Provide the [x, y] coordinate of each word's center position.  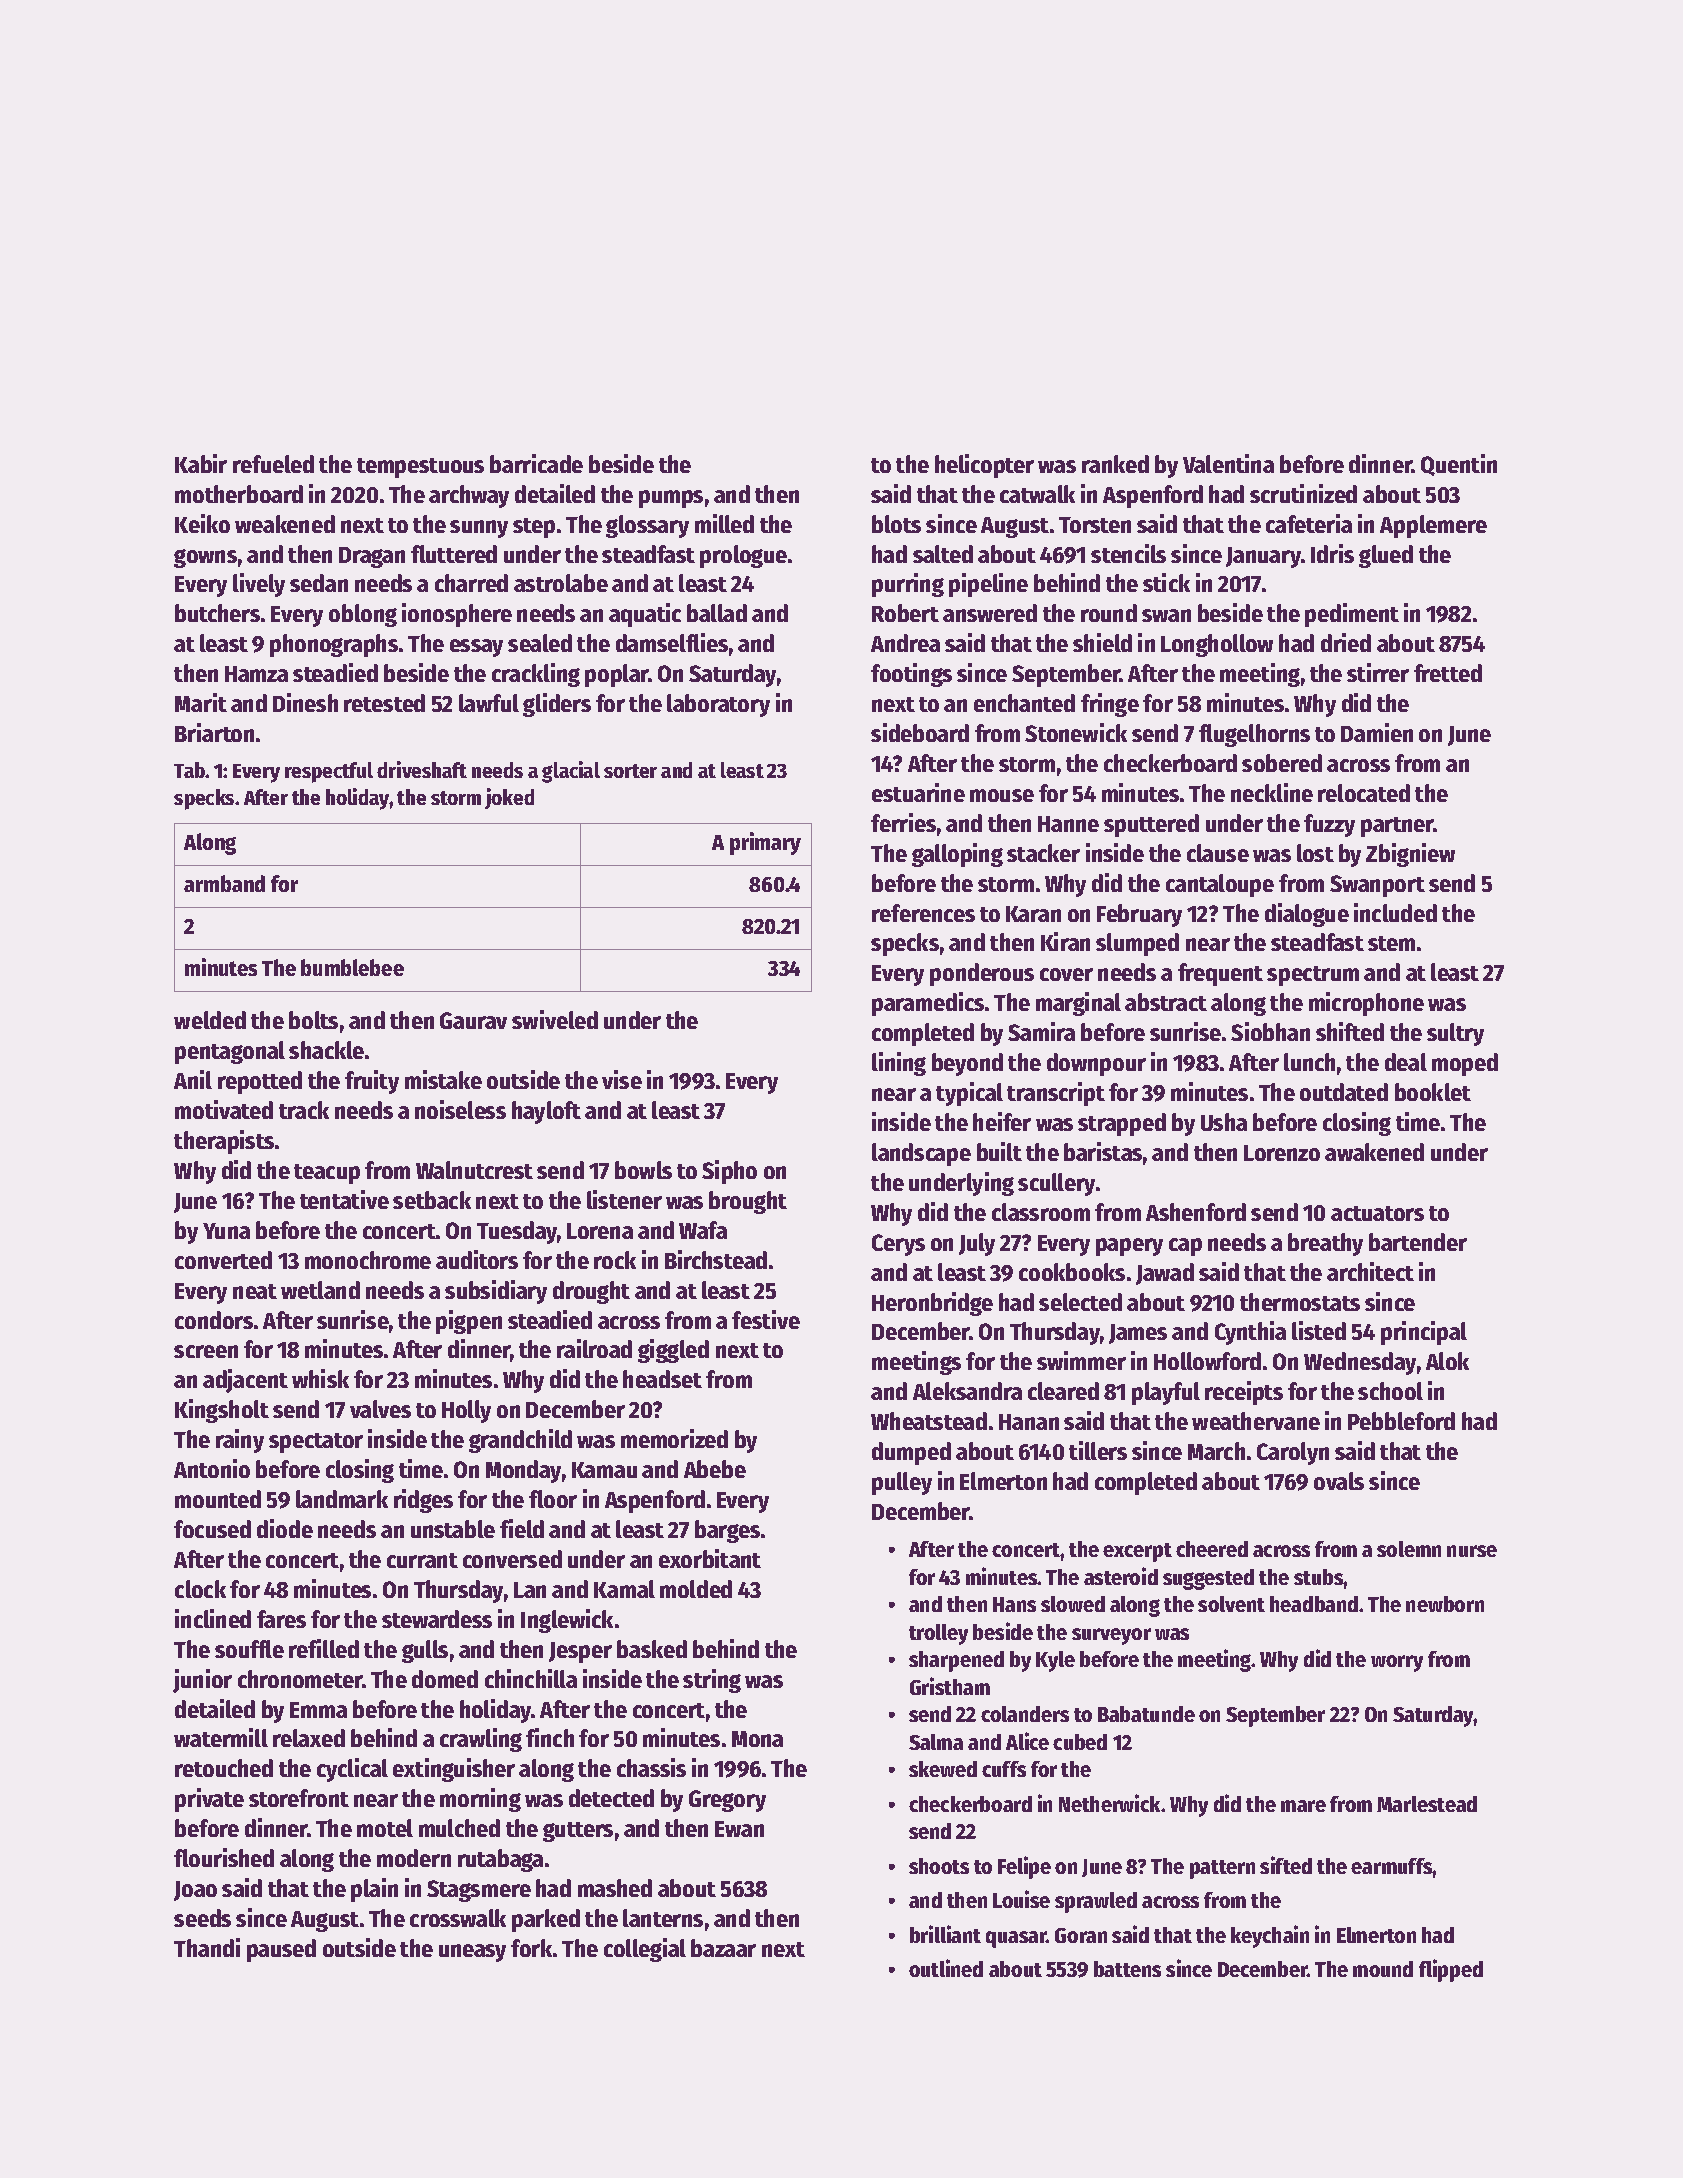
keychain [1270, 1936]
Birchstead [716, 1259]
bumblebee [352, 967]
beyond [967, 1064]
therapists [224, 1142]
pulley [902, 1483]
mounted [218, 1499]
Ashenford [1196, 1212]
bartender [1418, 1242]
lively [259, 585]
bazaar [723, 1948]
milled [724, 523]
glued [1386, 556]
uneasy [472, 1953]
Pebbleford [1401, 1421]
